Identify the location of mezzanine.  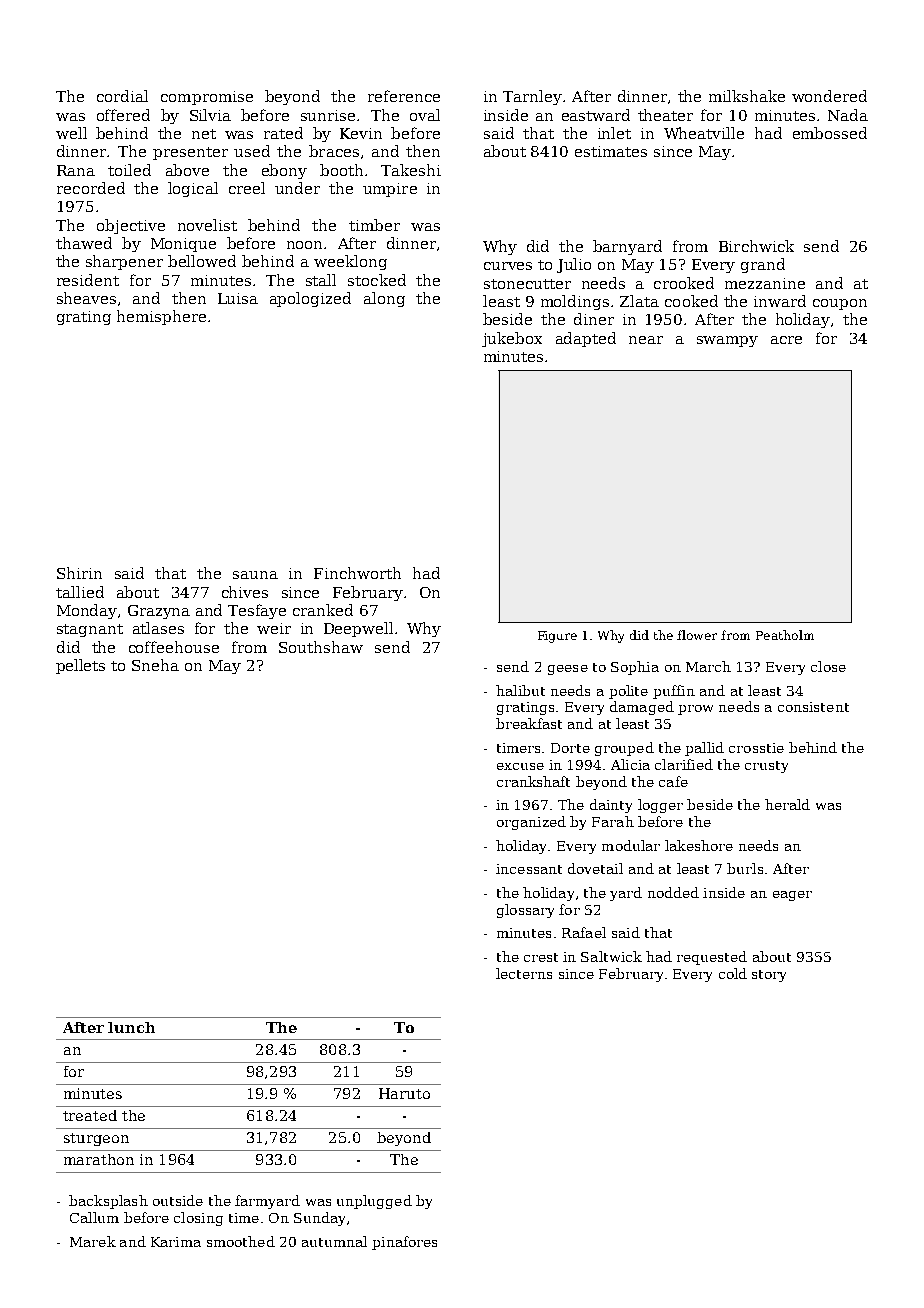
(765, 283).
